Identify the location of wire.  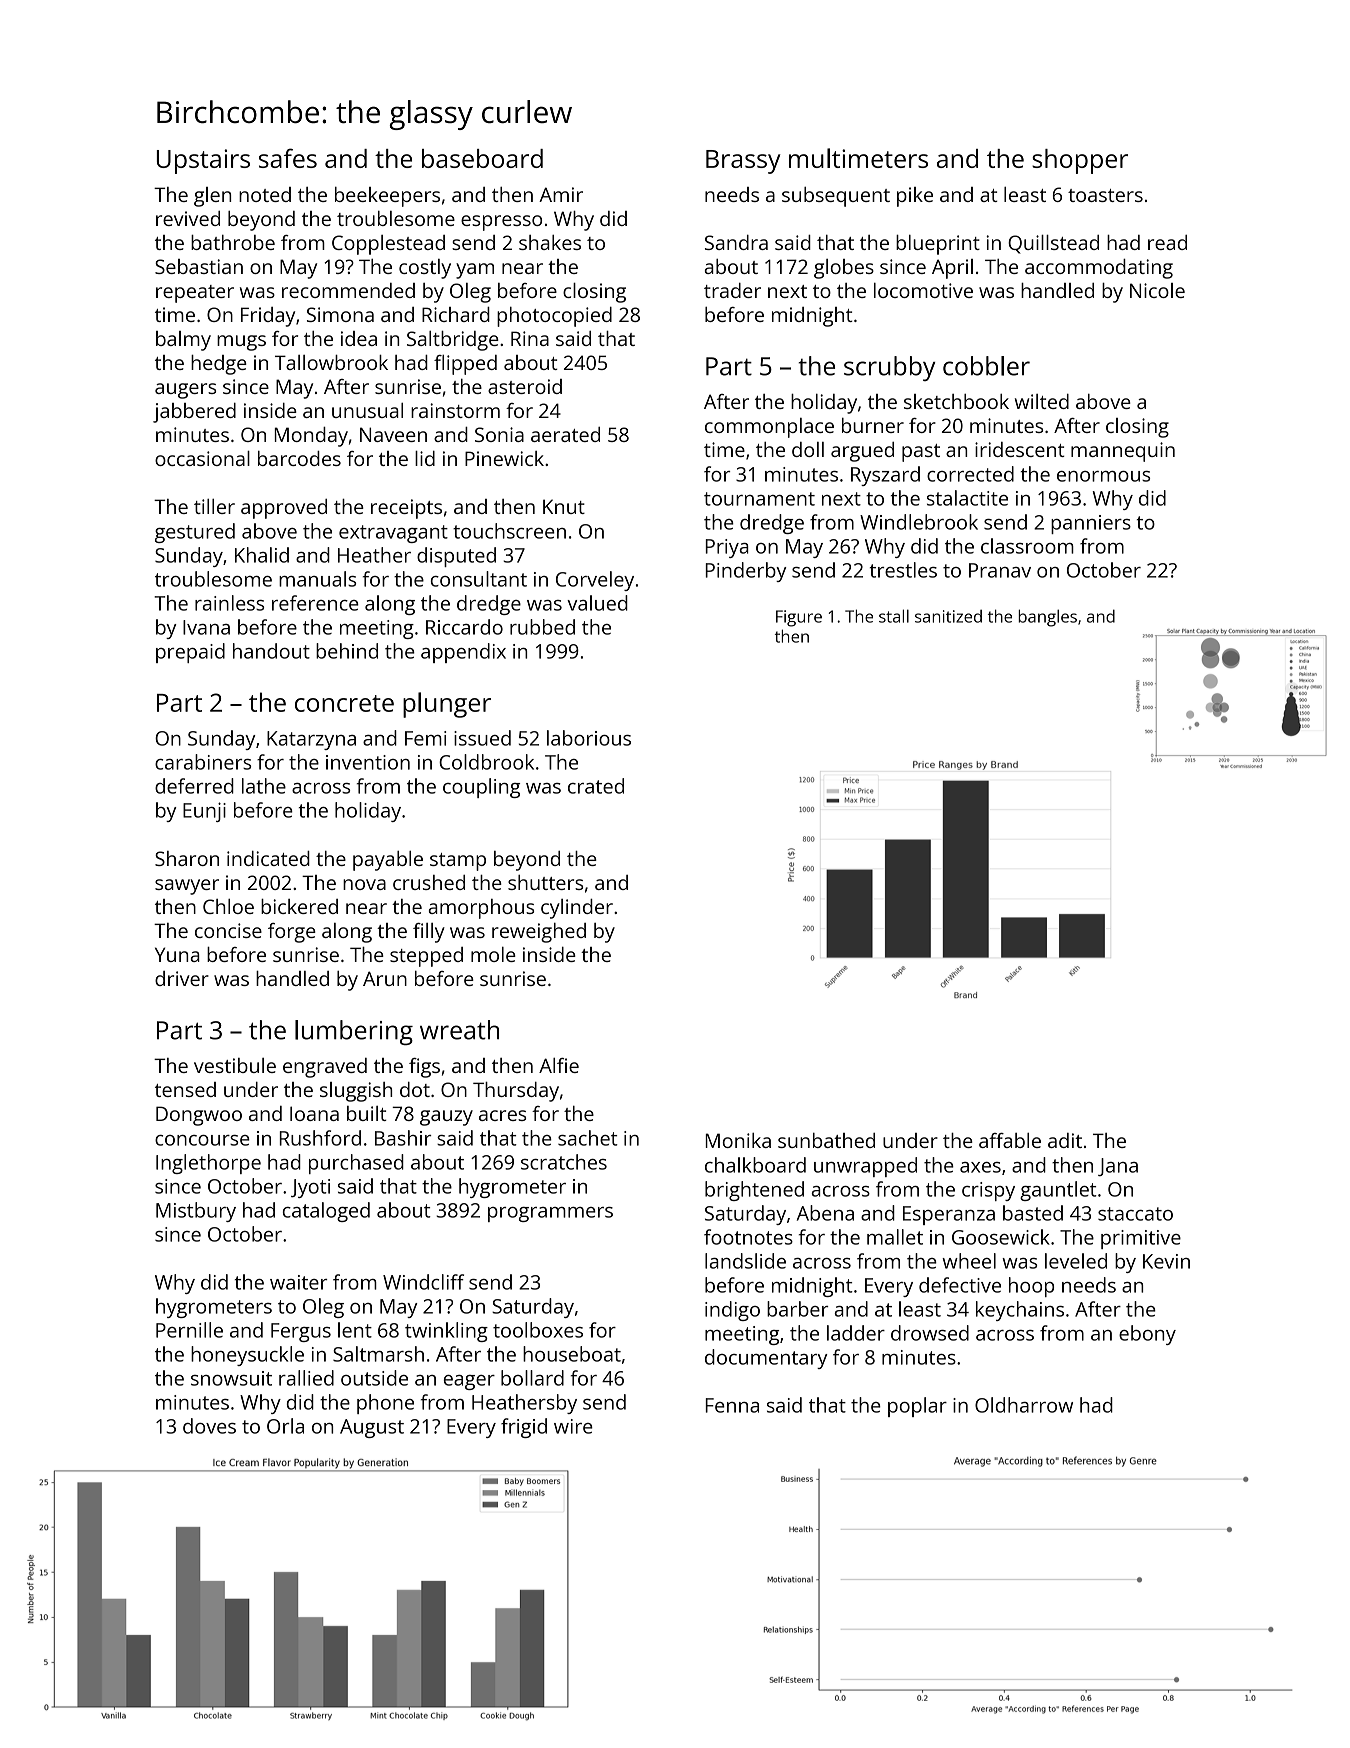
(573, 1426).
